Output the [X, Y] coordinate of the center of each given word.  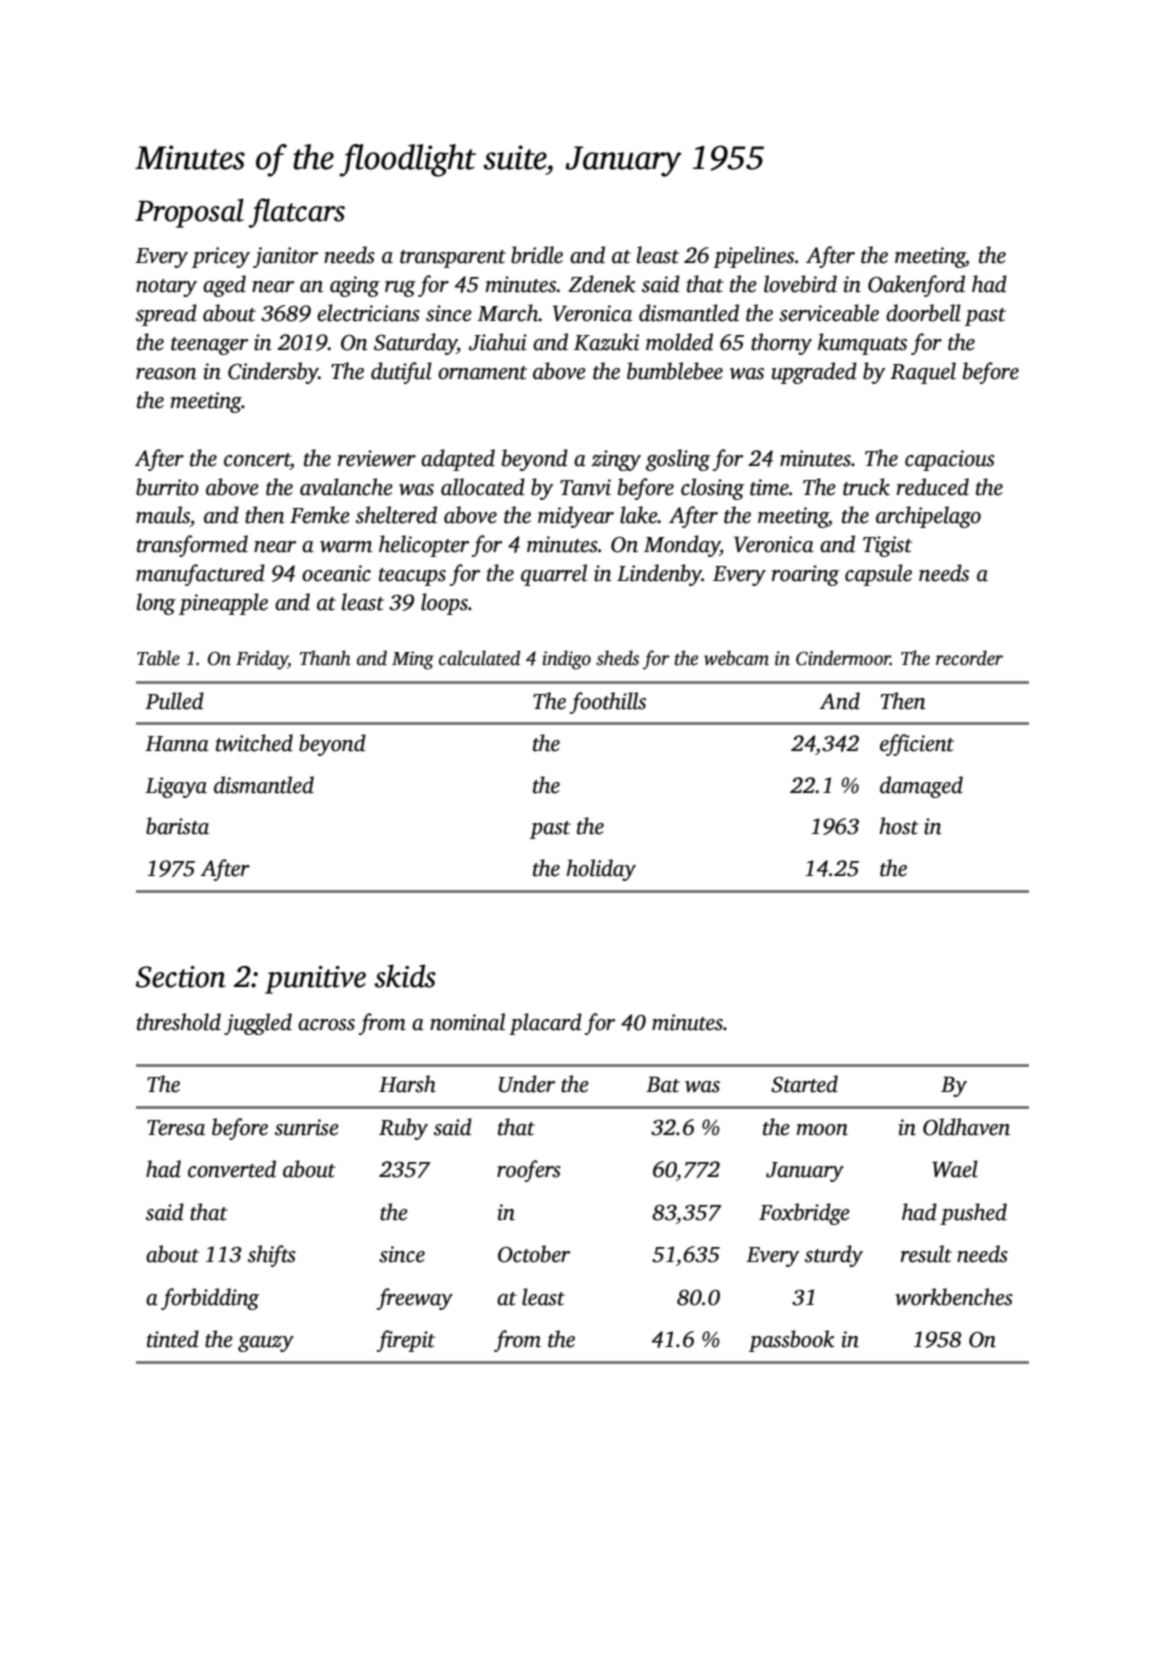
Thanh [325, 658]
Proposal [189, 213]
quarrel [554, 575]
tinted [173, 1339]
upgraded [814, 373]
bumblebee [675, 371]
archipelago [928, 517]
